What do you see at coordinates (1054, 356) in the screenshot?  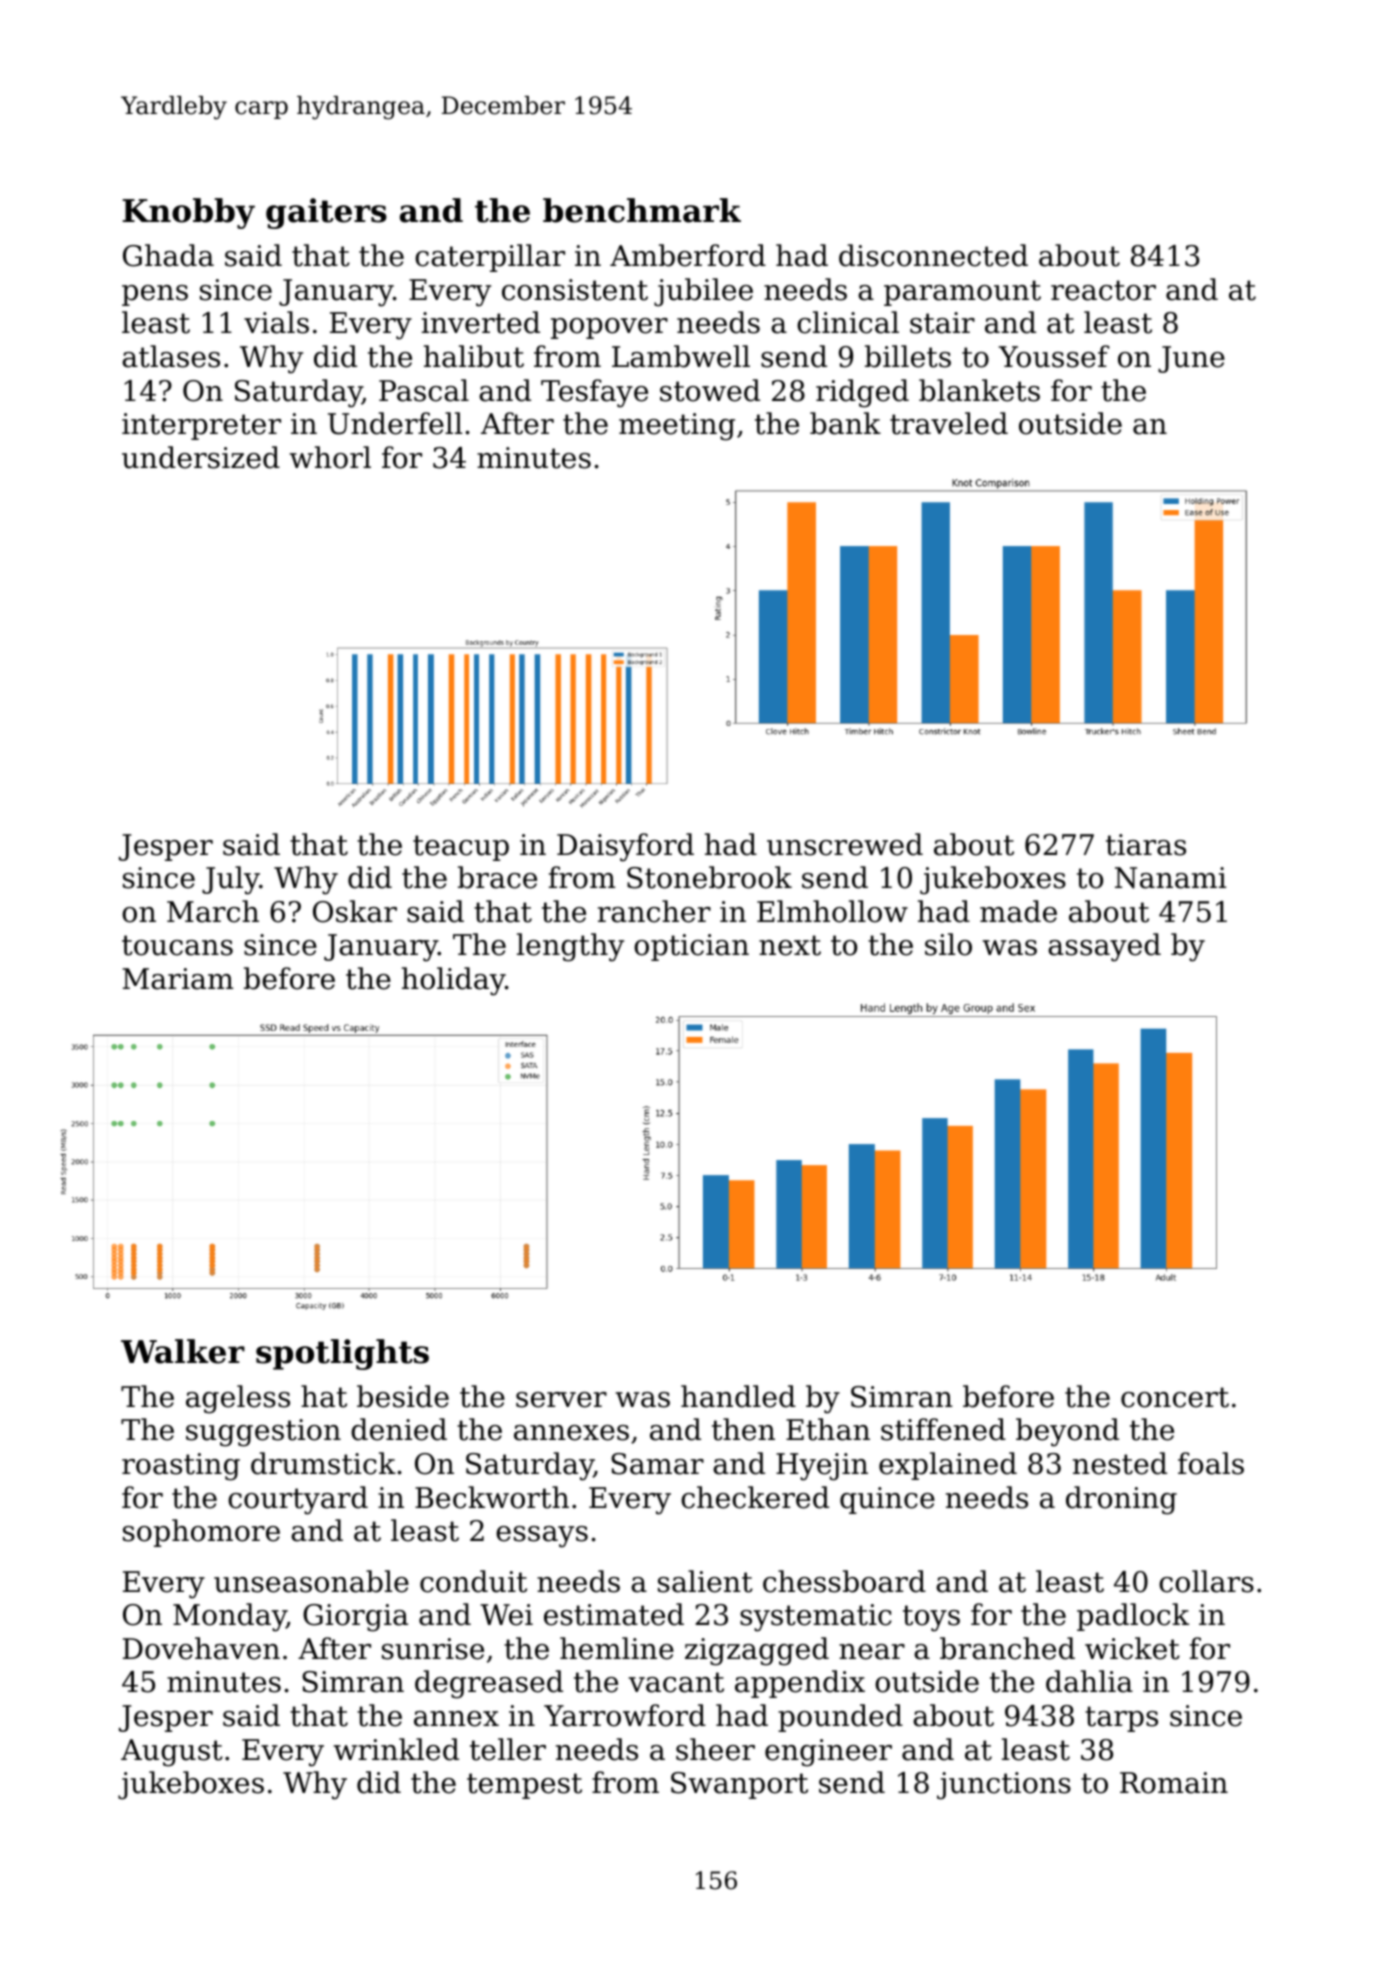 I see `Youssef` at bounding box center [1054, 356].
